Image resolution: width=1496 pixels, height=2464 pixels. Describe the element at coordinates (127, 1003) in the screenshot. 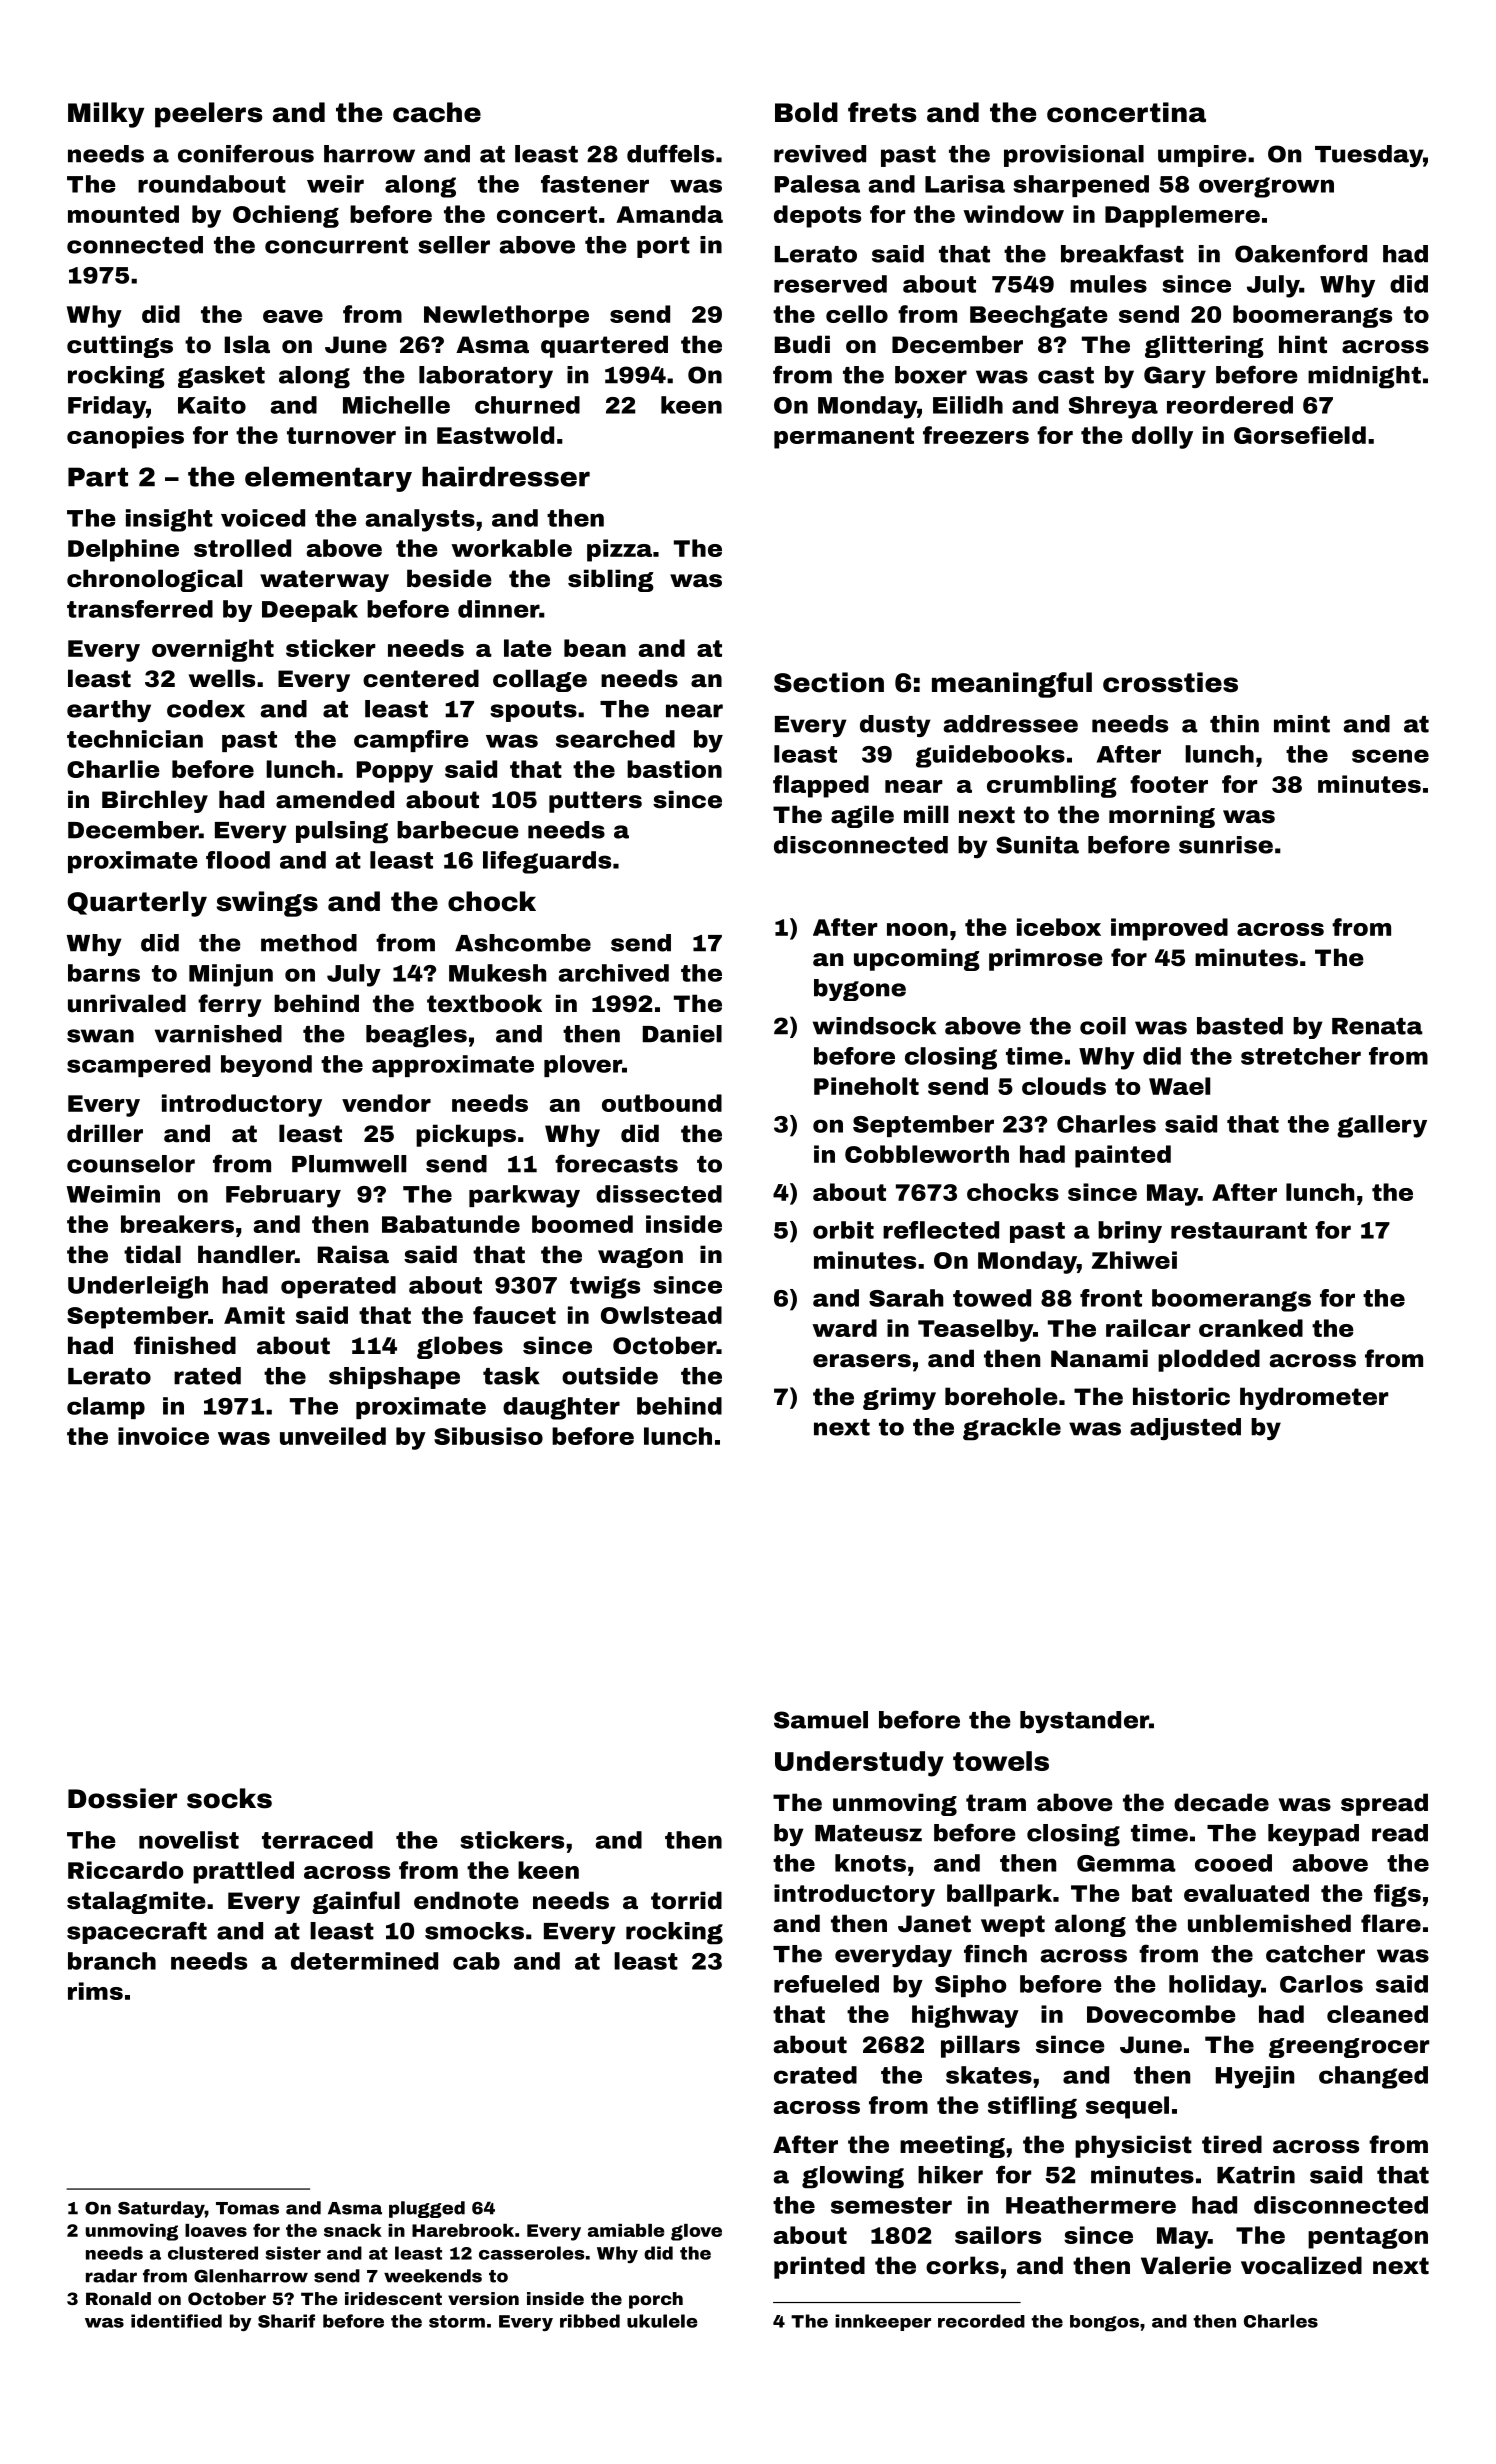

I see `unrivaled` at that location.
